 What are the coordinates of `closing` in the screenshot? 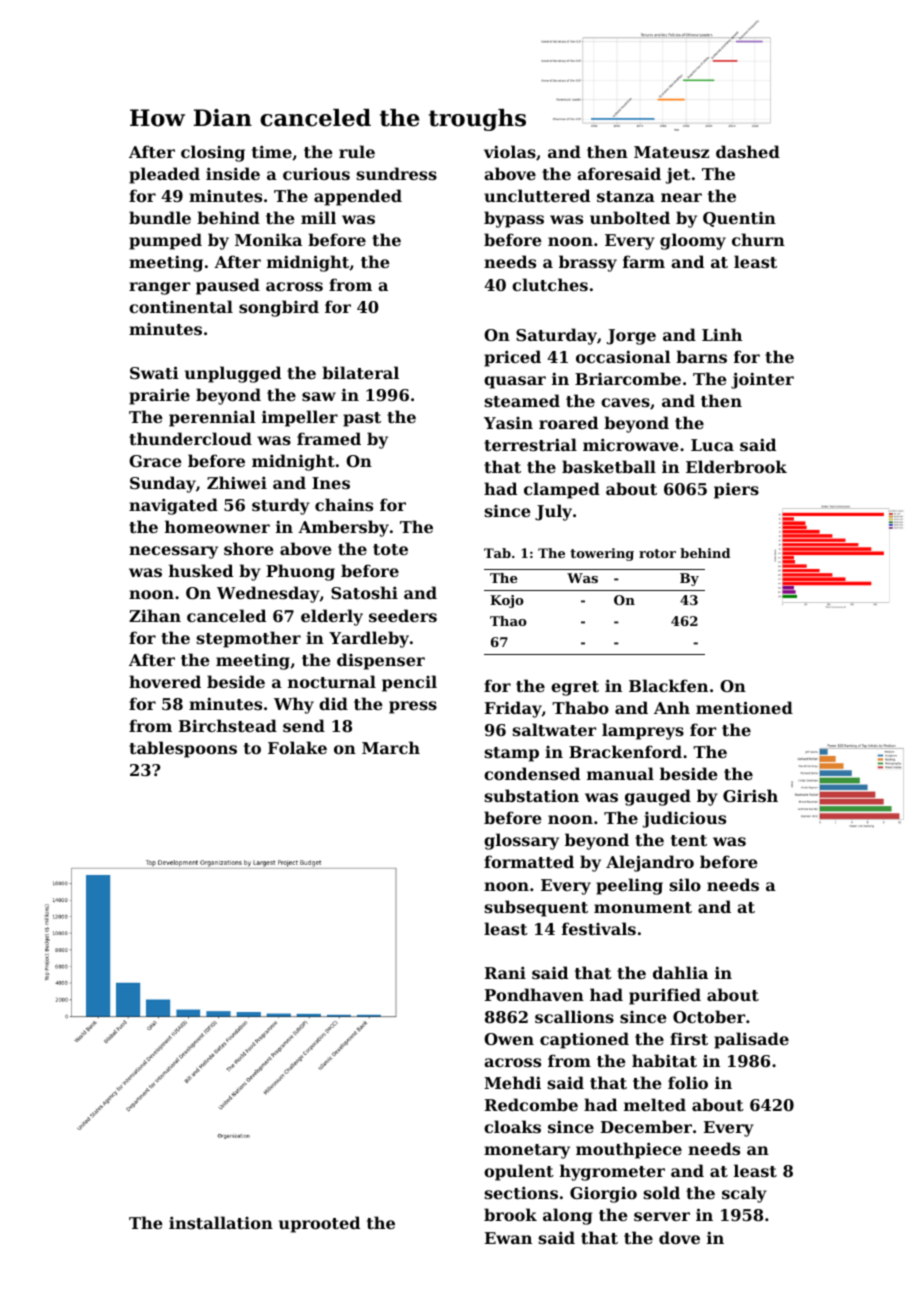 It's located at (213, 153).
